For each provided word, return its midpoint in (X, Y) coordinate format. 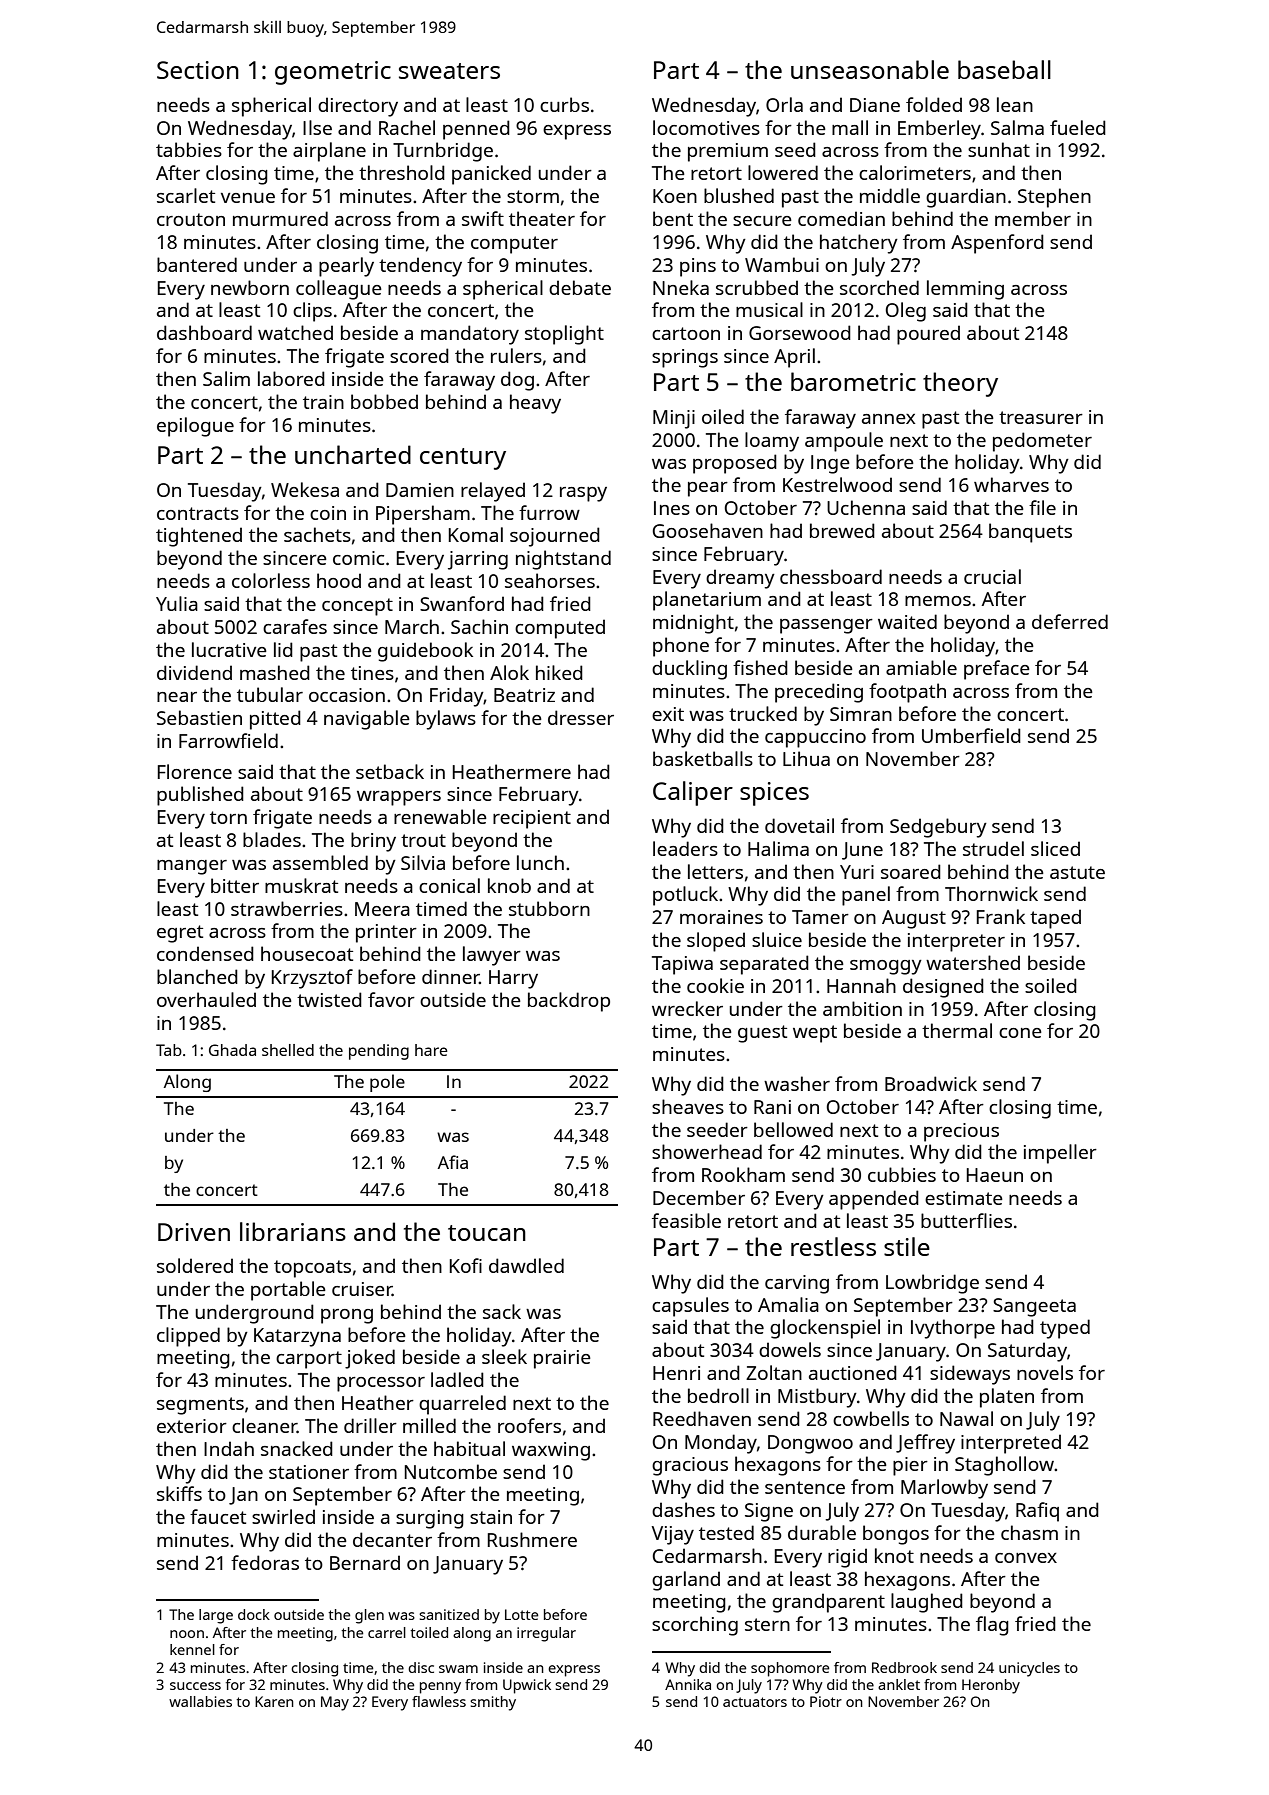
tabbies (189, 149)
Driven (194, 1232)
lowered (783, 172)
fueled (1078, 127)
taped (1055, 919)
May (335, 1703)
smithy (493, 1703)
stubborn (549, 908)
